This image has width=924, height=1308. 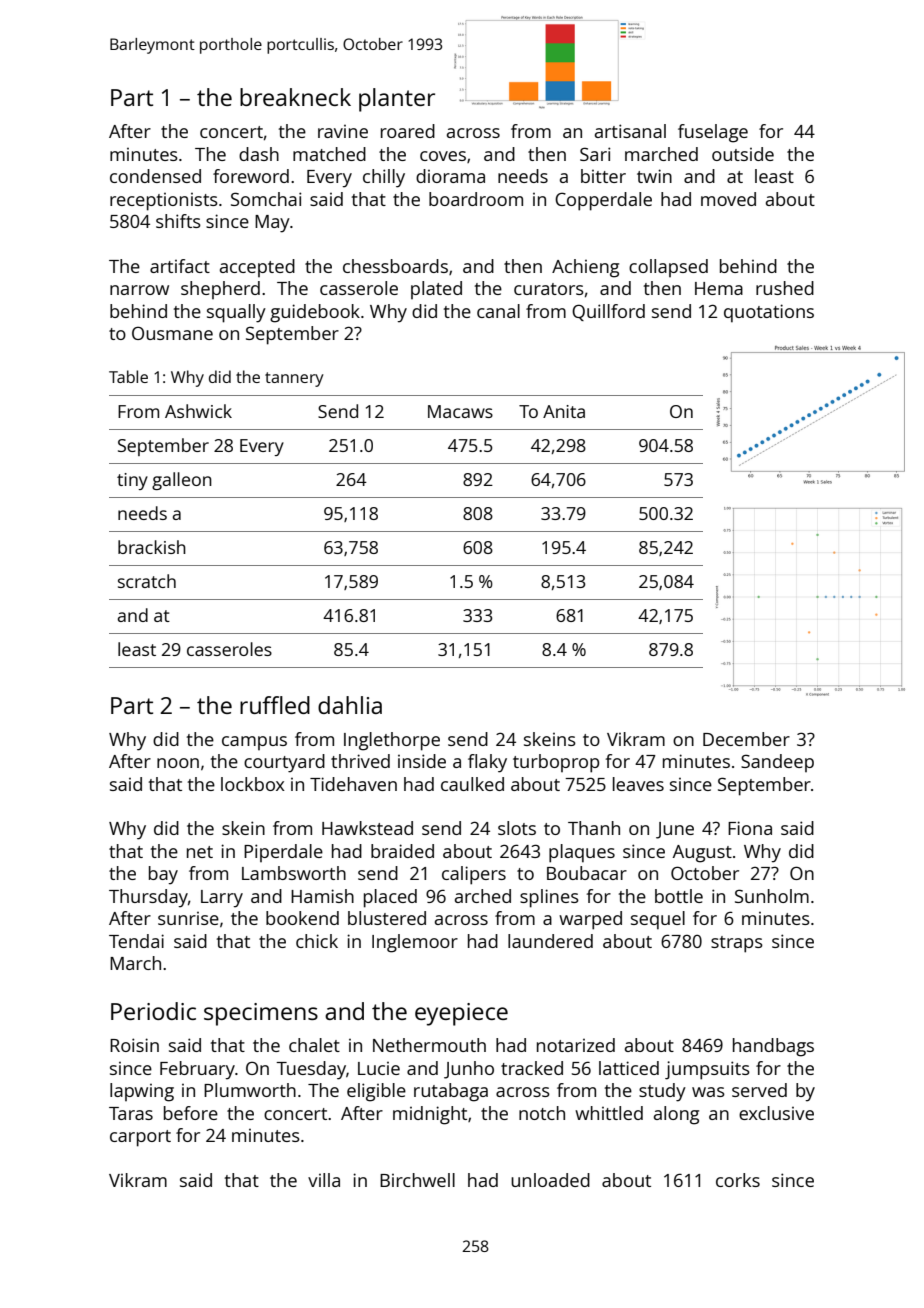 What do you see at coordinates (777, 763) in the image?
I see `Sandeep` at bounding box center [777, 763].
